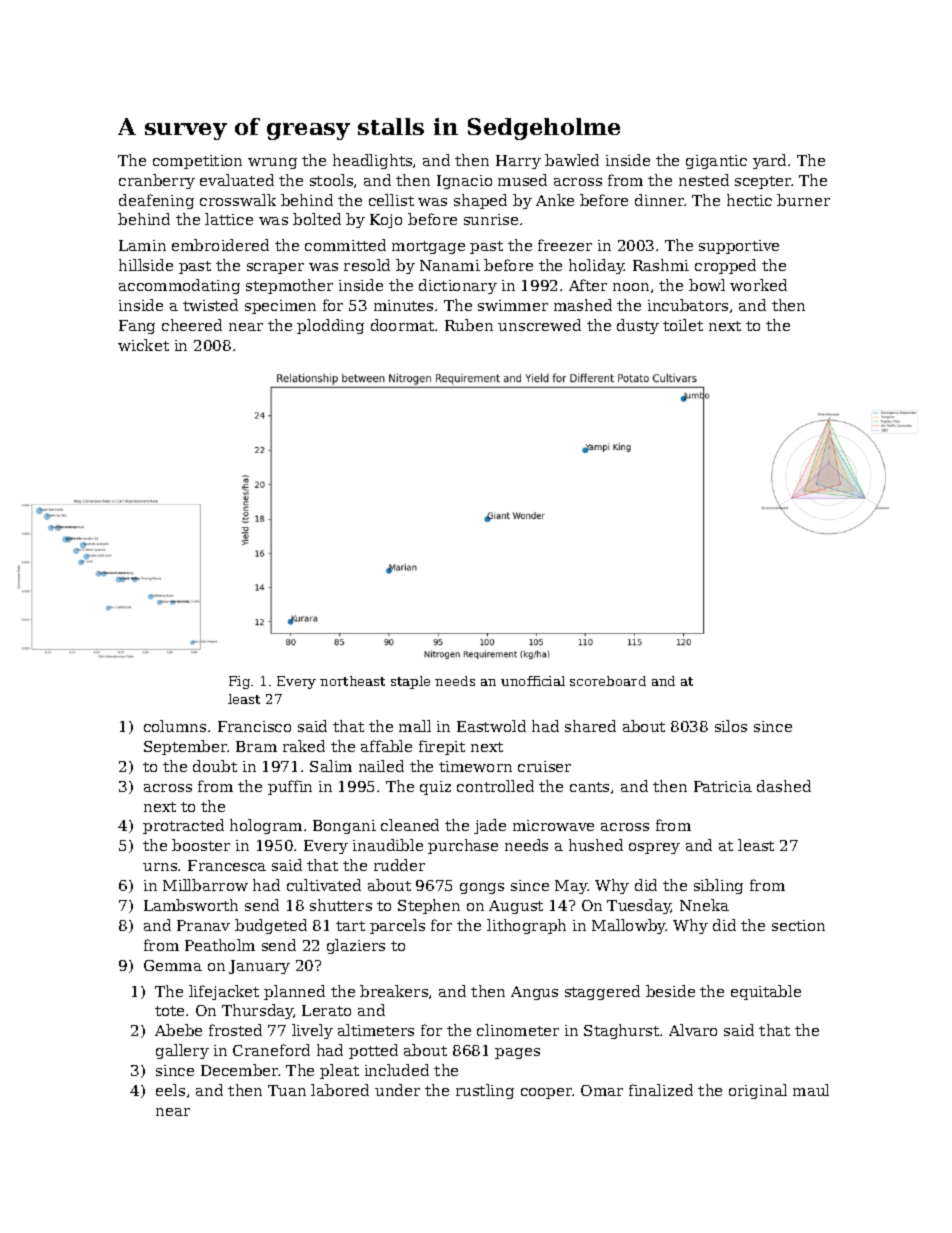  Describe the element at coordinates (491, 219) in the screenshot. I see `sunrise` at that location.
